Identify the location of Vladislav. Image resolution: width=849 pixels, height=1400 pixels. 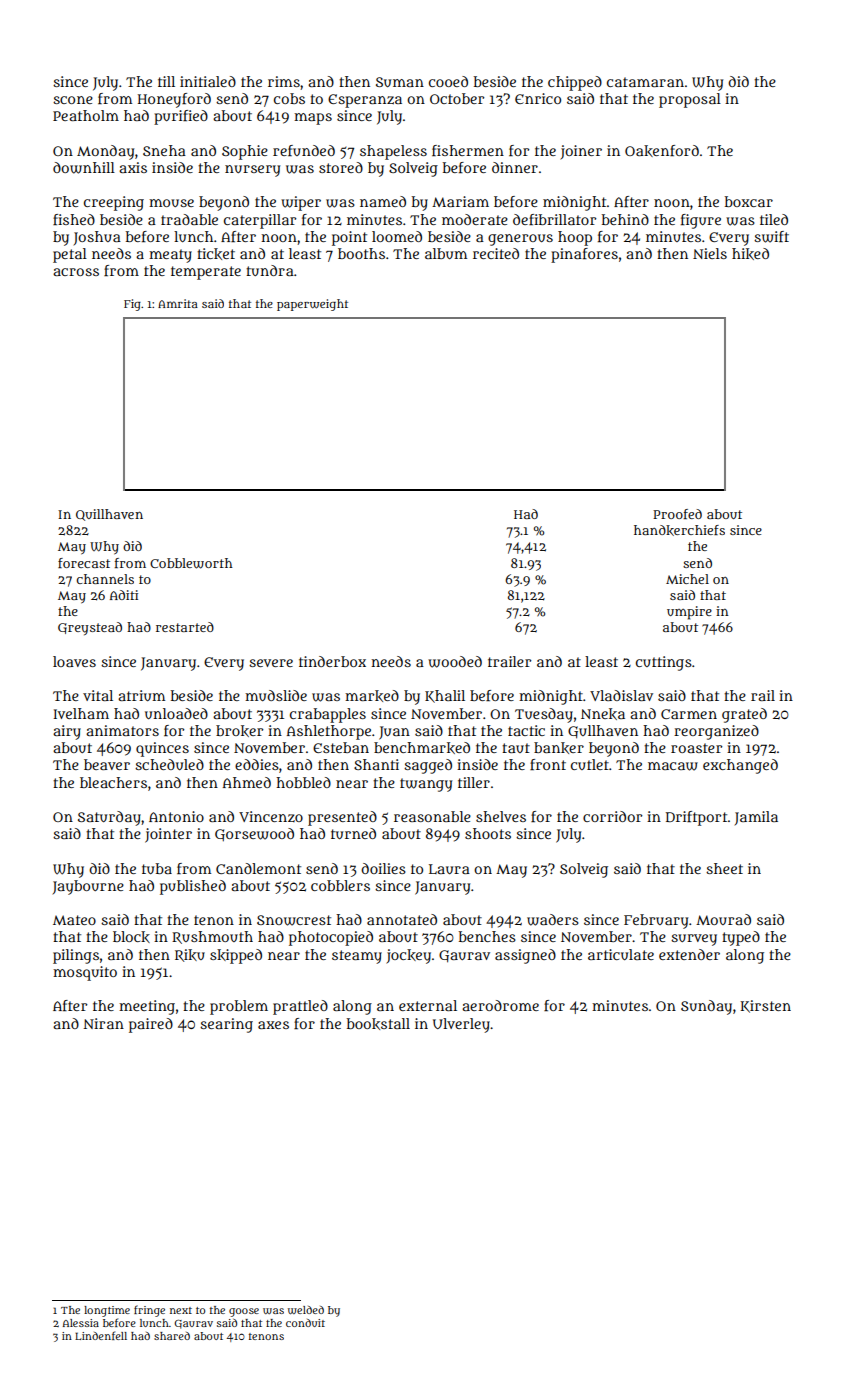
(621, 695).
